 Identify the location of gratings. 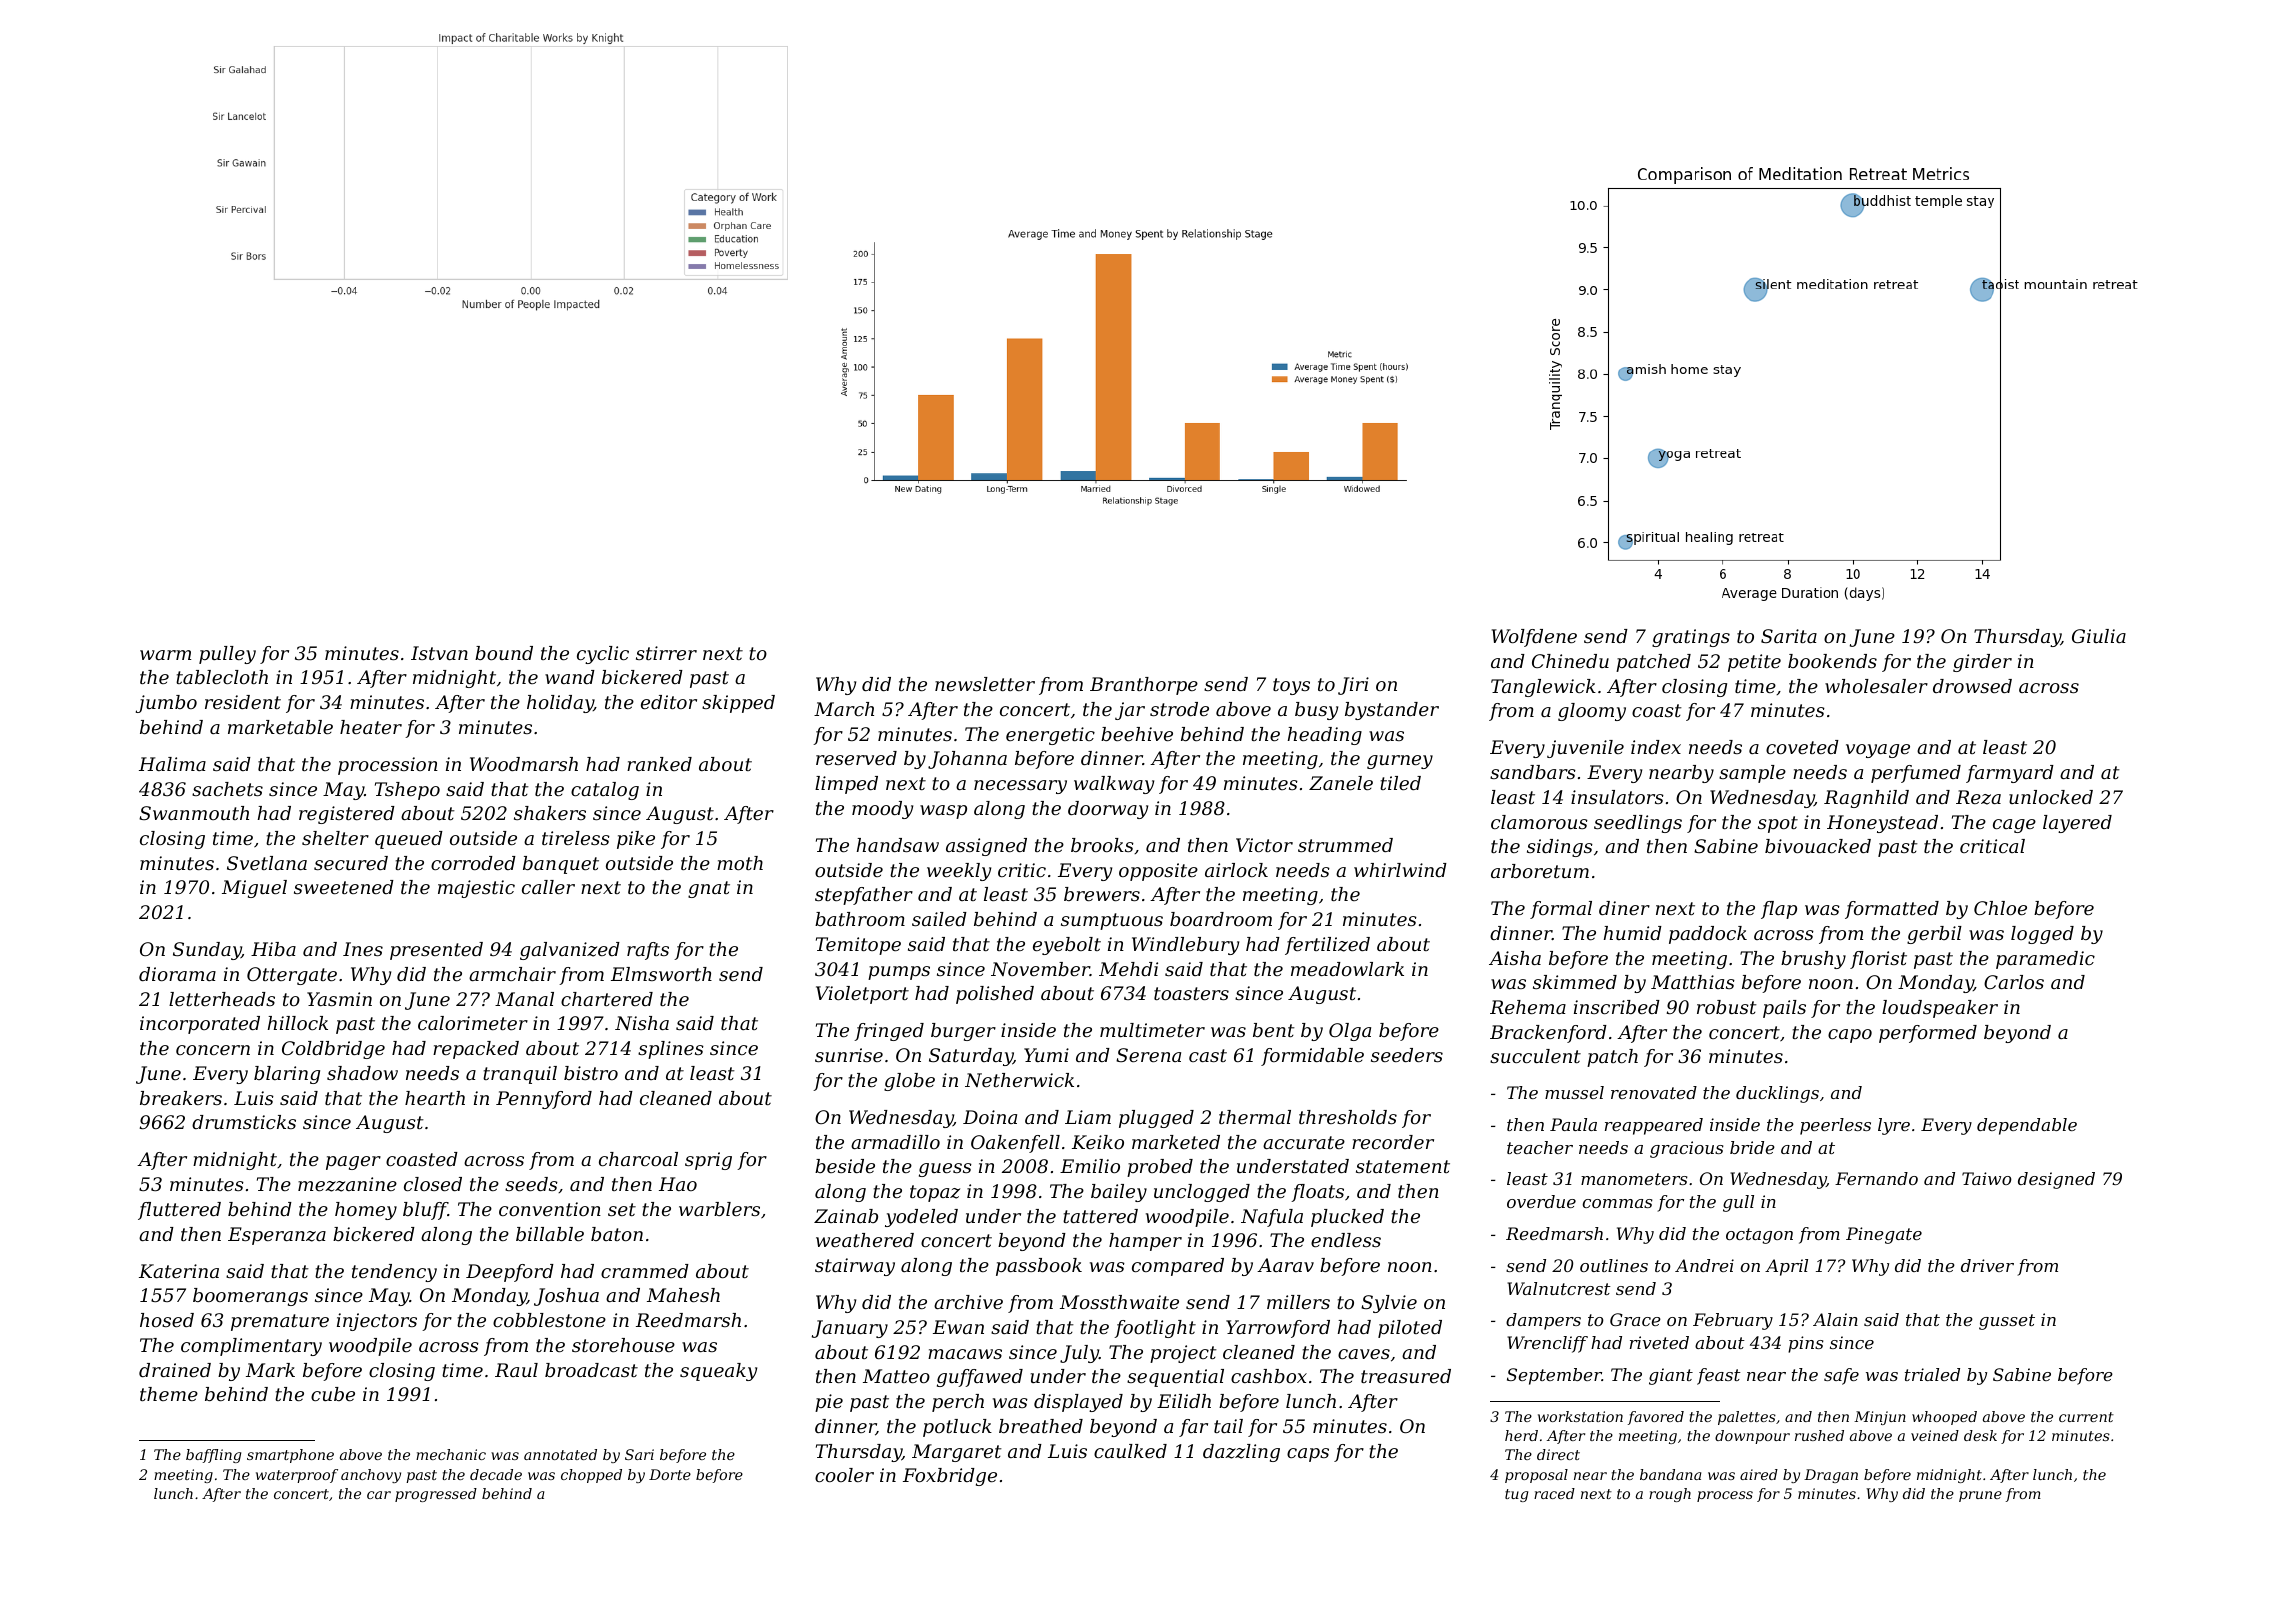
(1691, 638).
